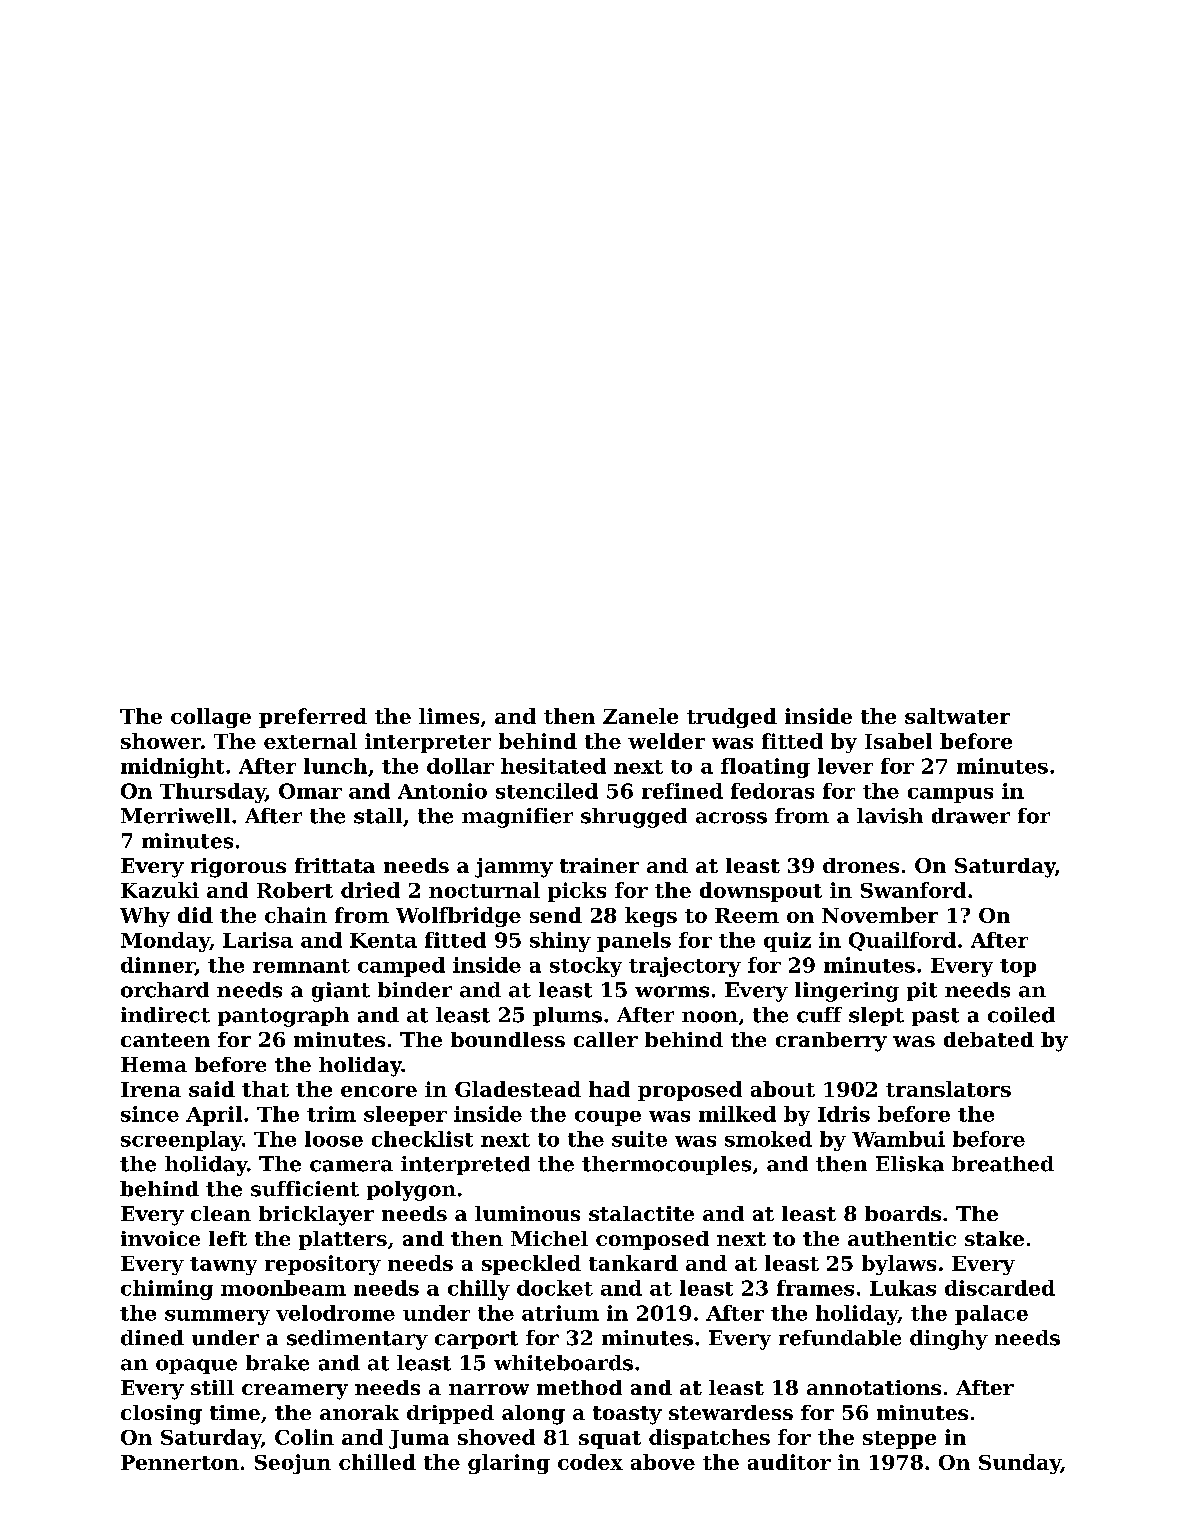 This screenshot has height=1537, width=1188. Describe the element at coordinates (1020, 1464) in the screenshot. I see `Sunday` at that location.
